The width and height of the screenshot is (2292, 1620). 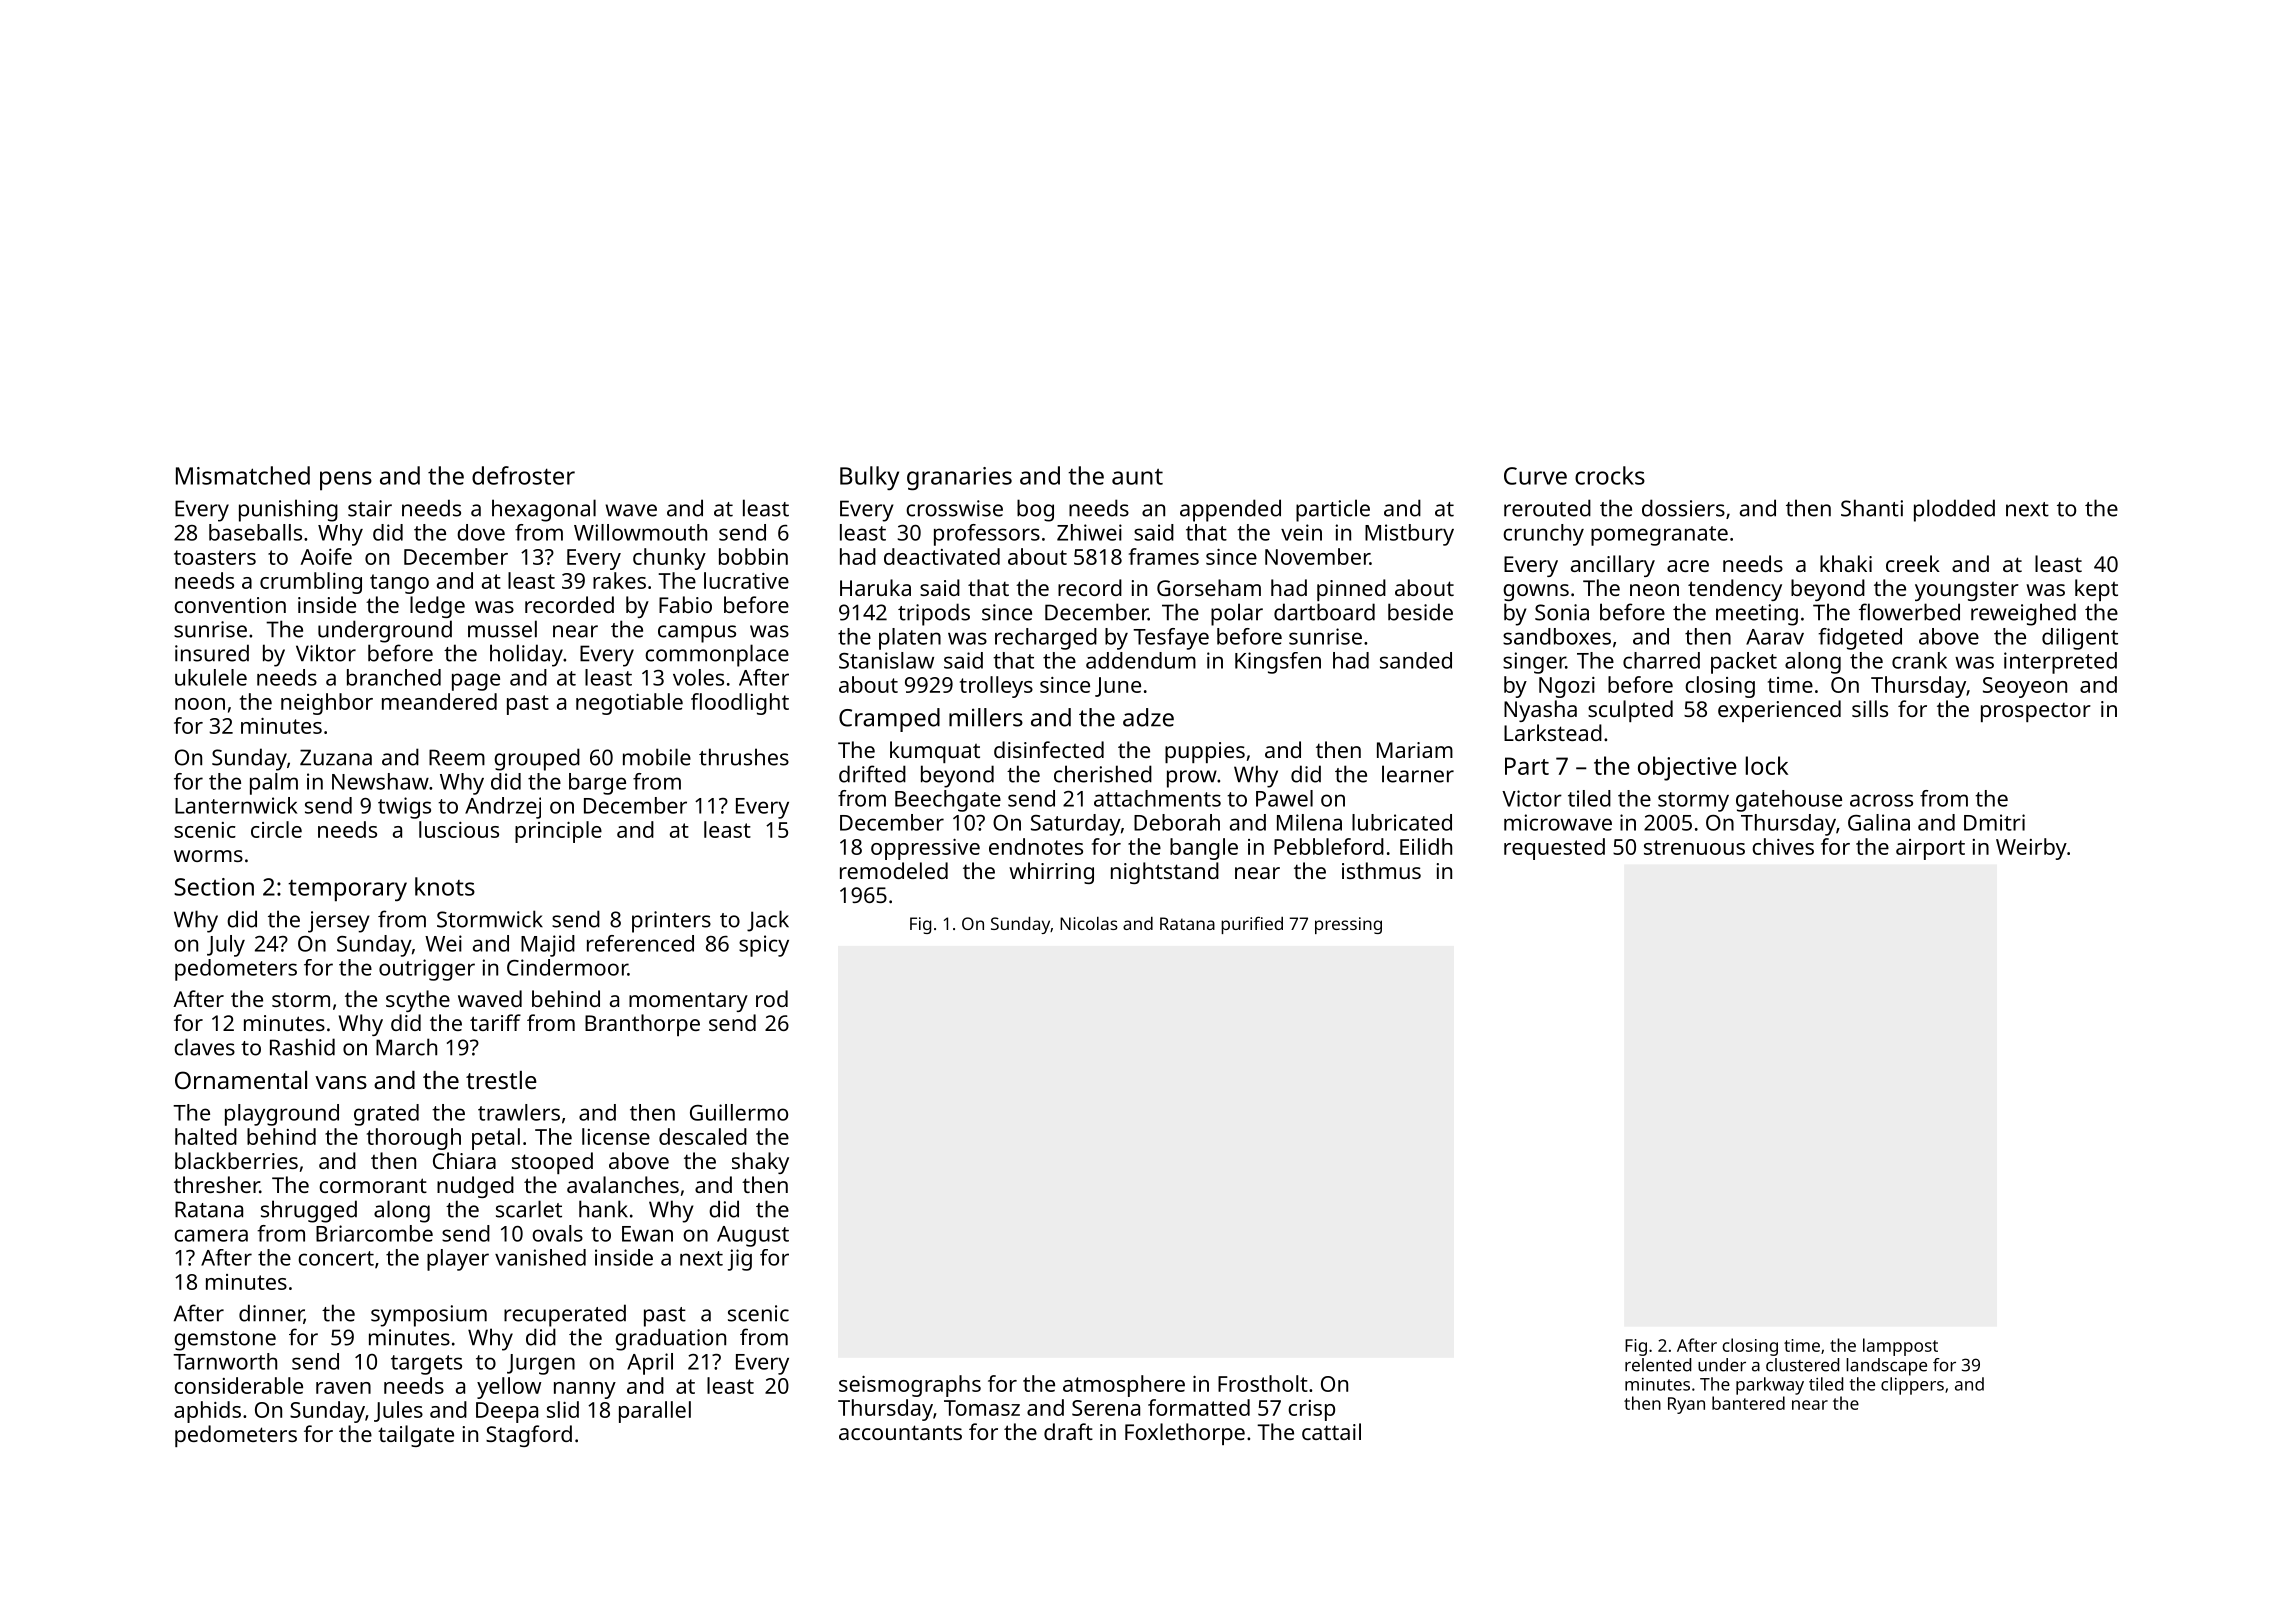 What do you see at coordinates (869, 478) in the screenshot?
I see `Bulky` at bounding box center [869, 478].
